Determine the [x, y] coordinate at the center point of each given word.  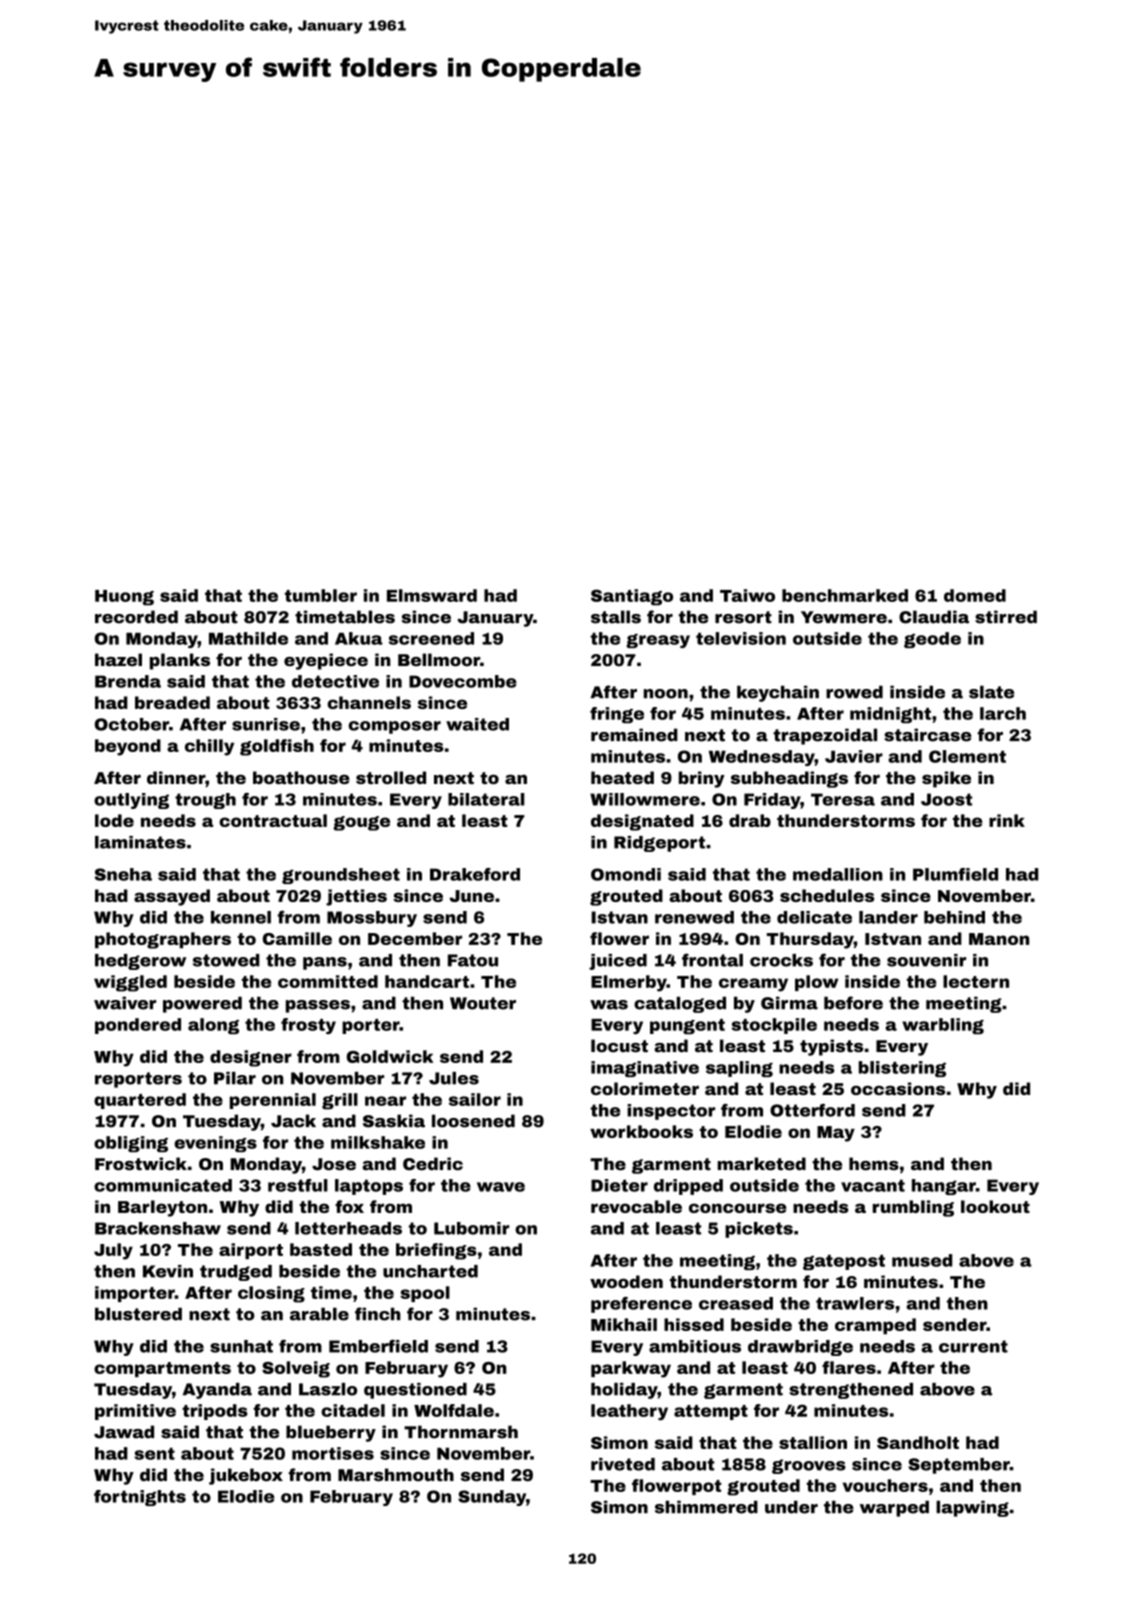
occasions [898, 1088]
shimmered [706, 1507]
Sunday [492, 1498]
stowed [226, 960]
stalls [616, 617]
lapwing [972, 1508]
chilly [209, 747]
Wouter [483, 1003]
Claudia [934, 617]
